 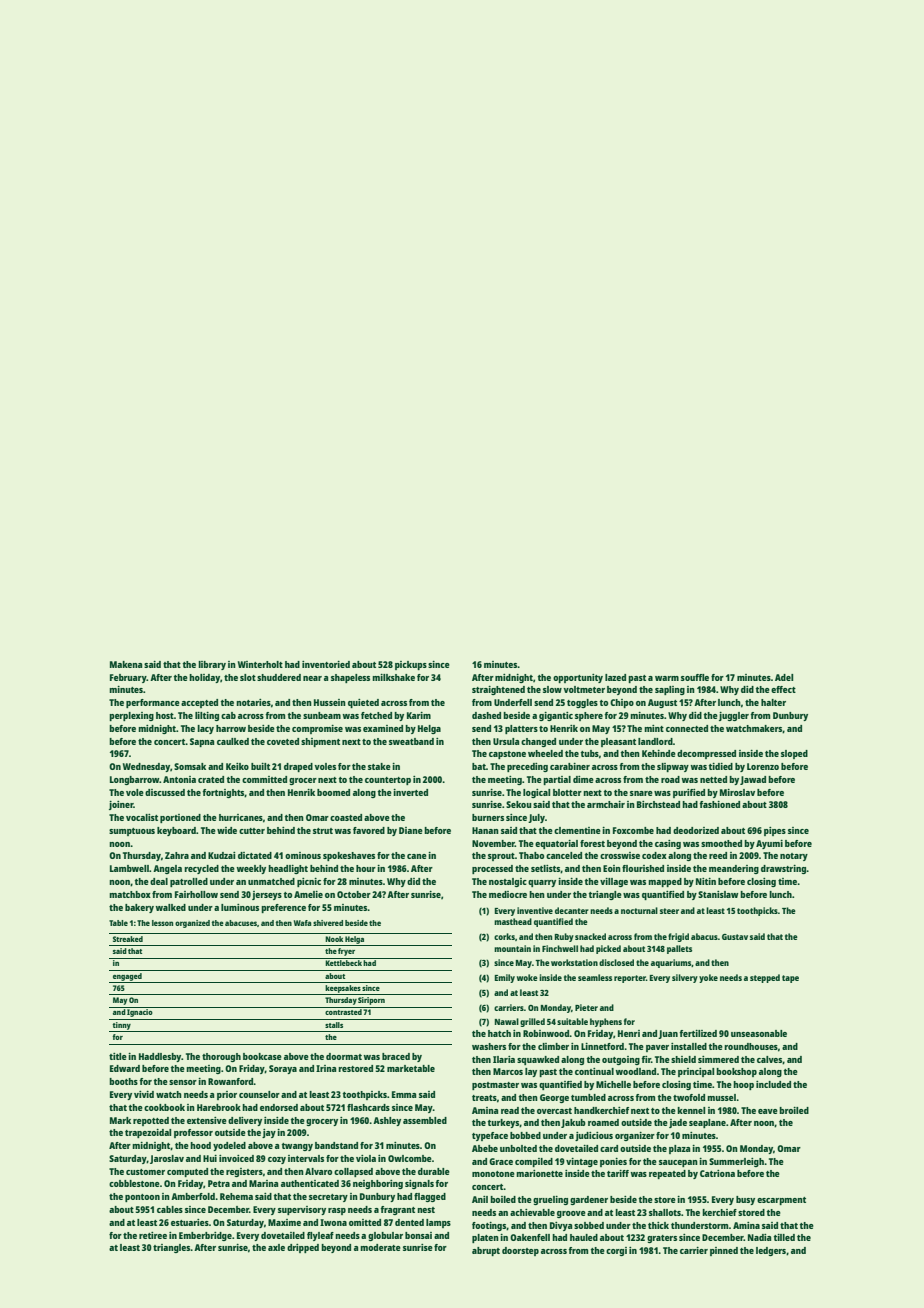 I want to click on bat, so click(x=479, y=766).
